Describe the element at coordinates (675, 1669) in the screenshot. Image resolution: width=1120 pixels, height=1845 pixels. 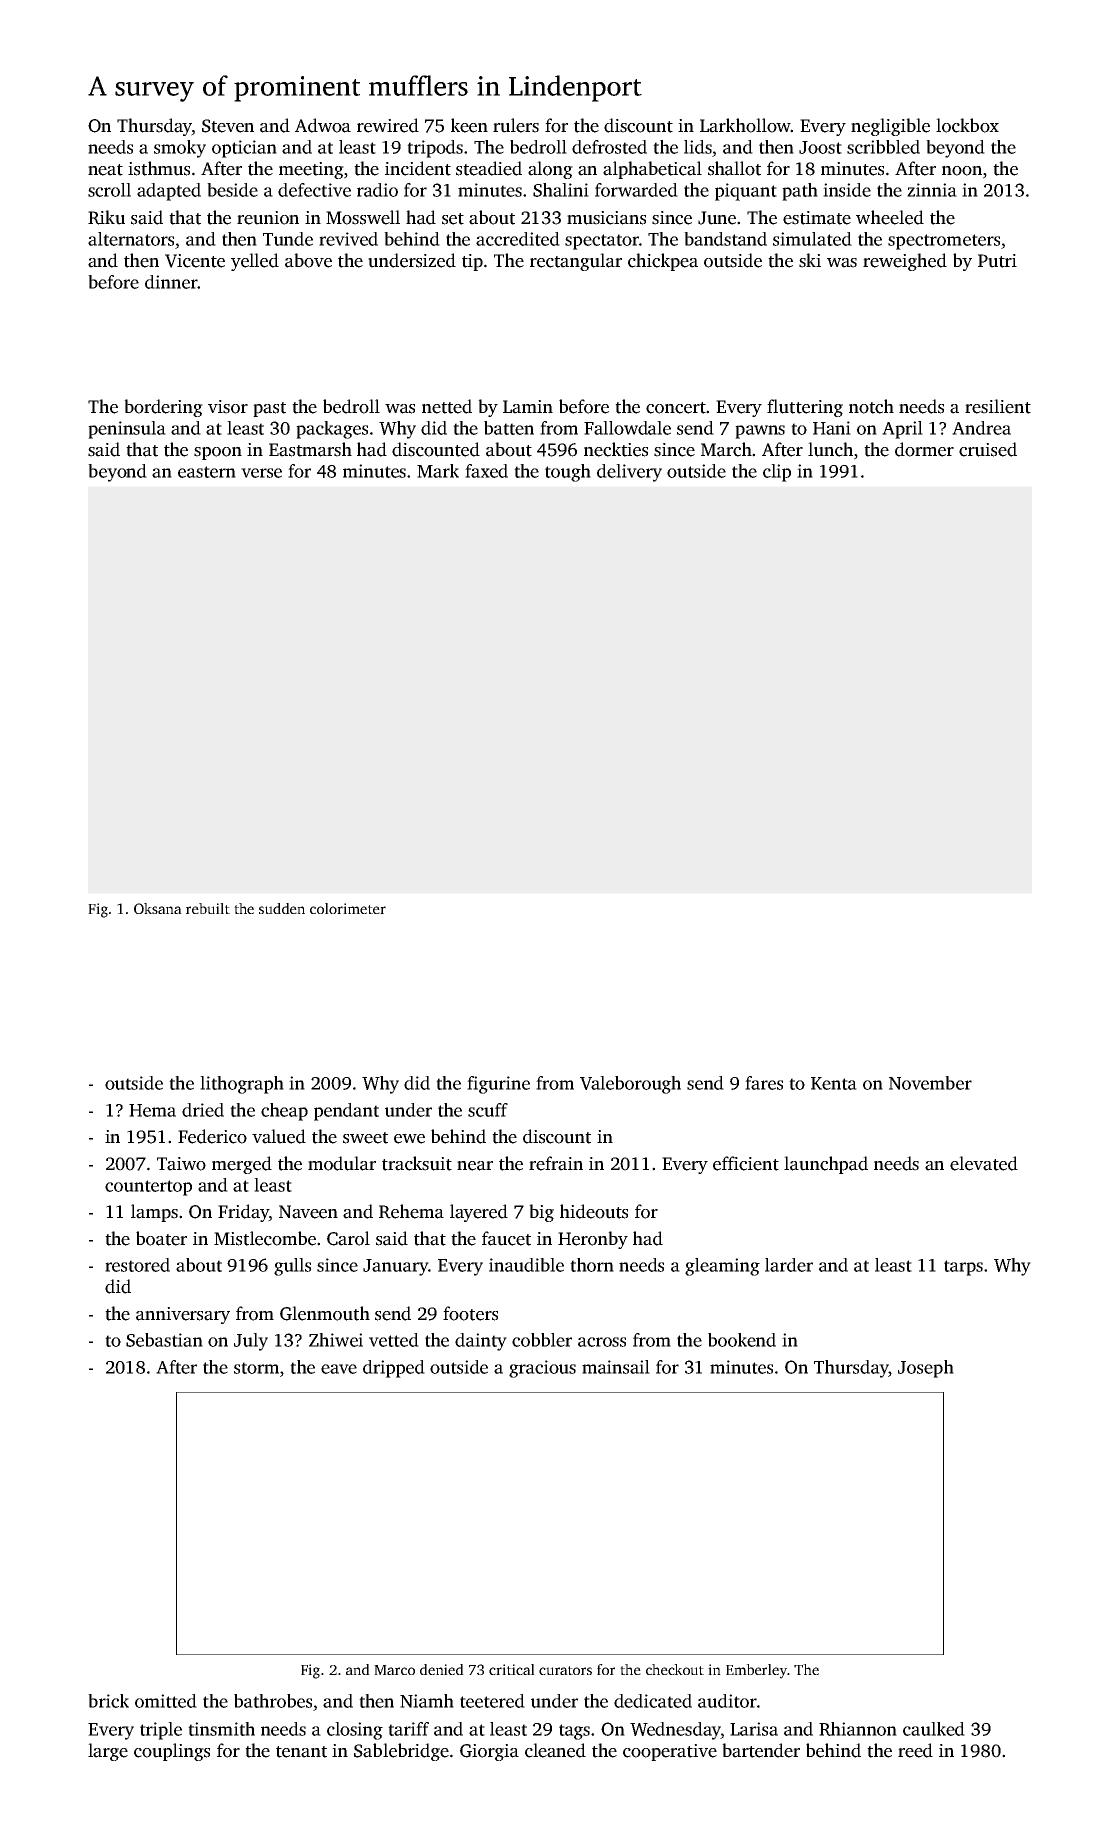
I see `checkout` at that location.
